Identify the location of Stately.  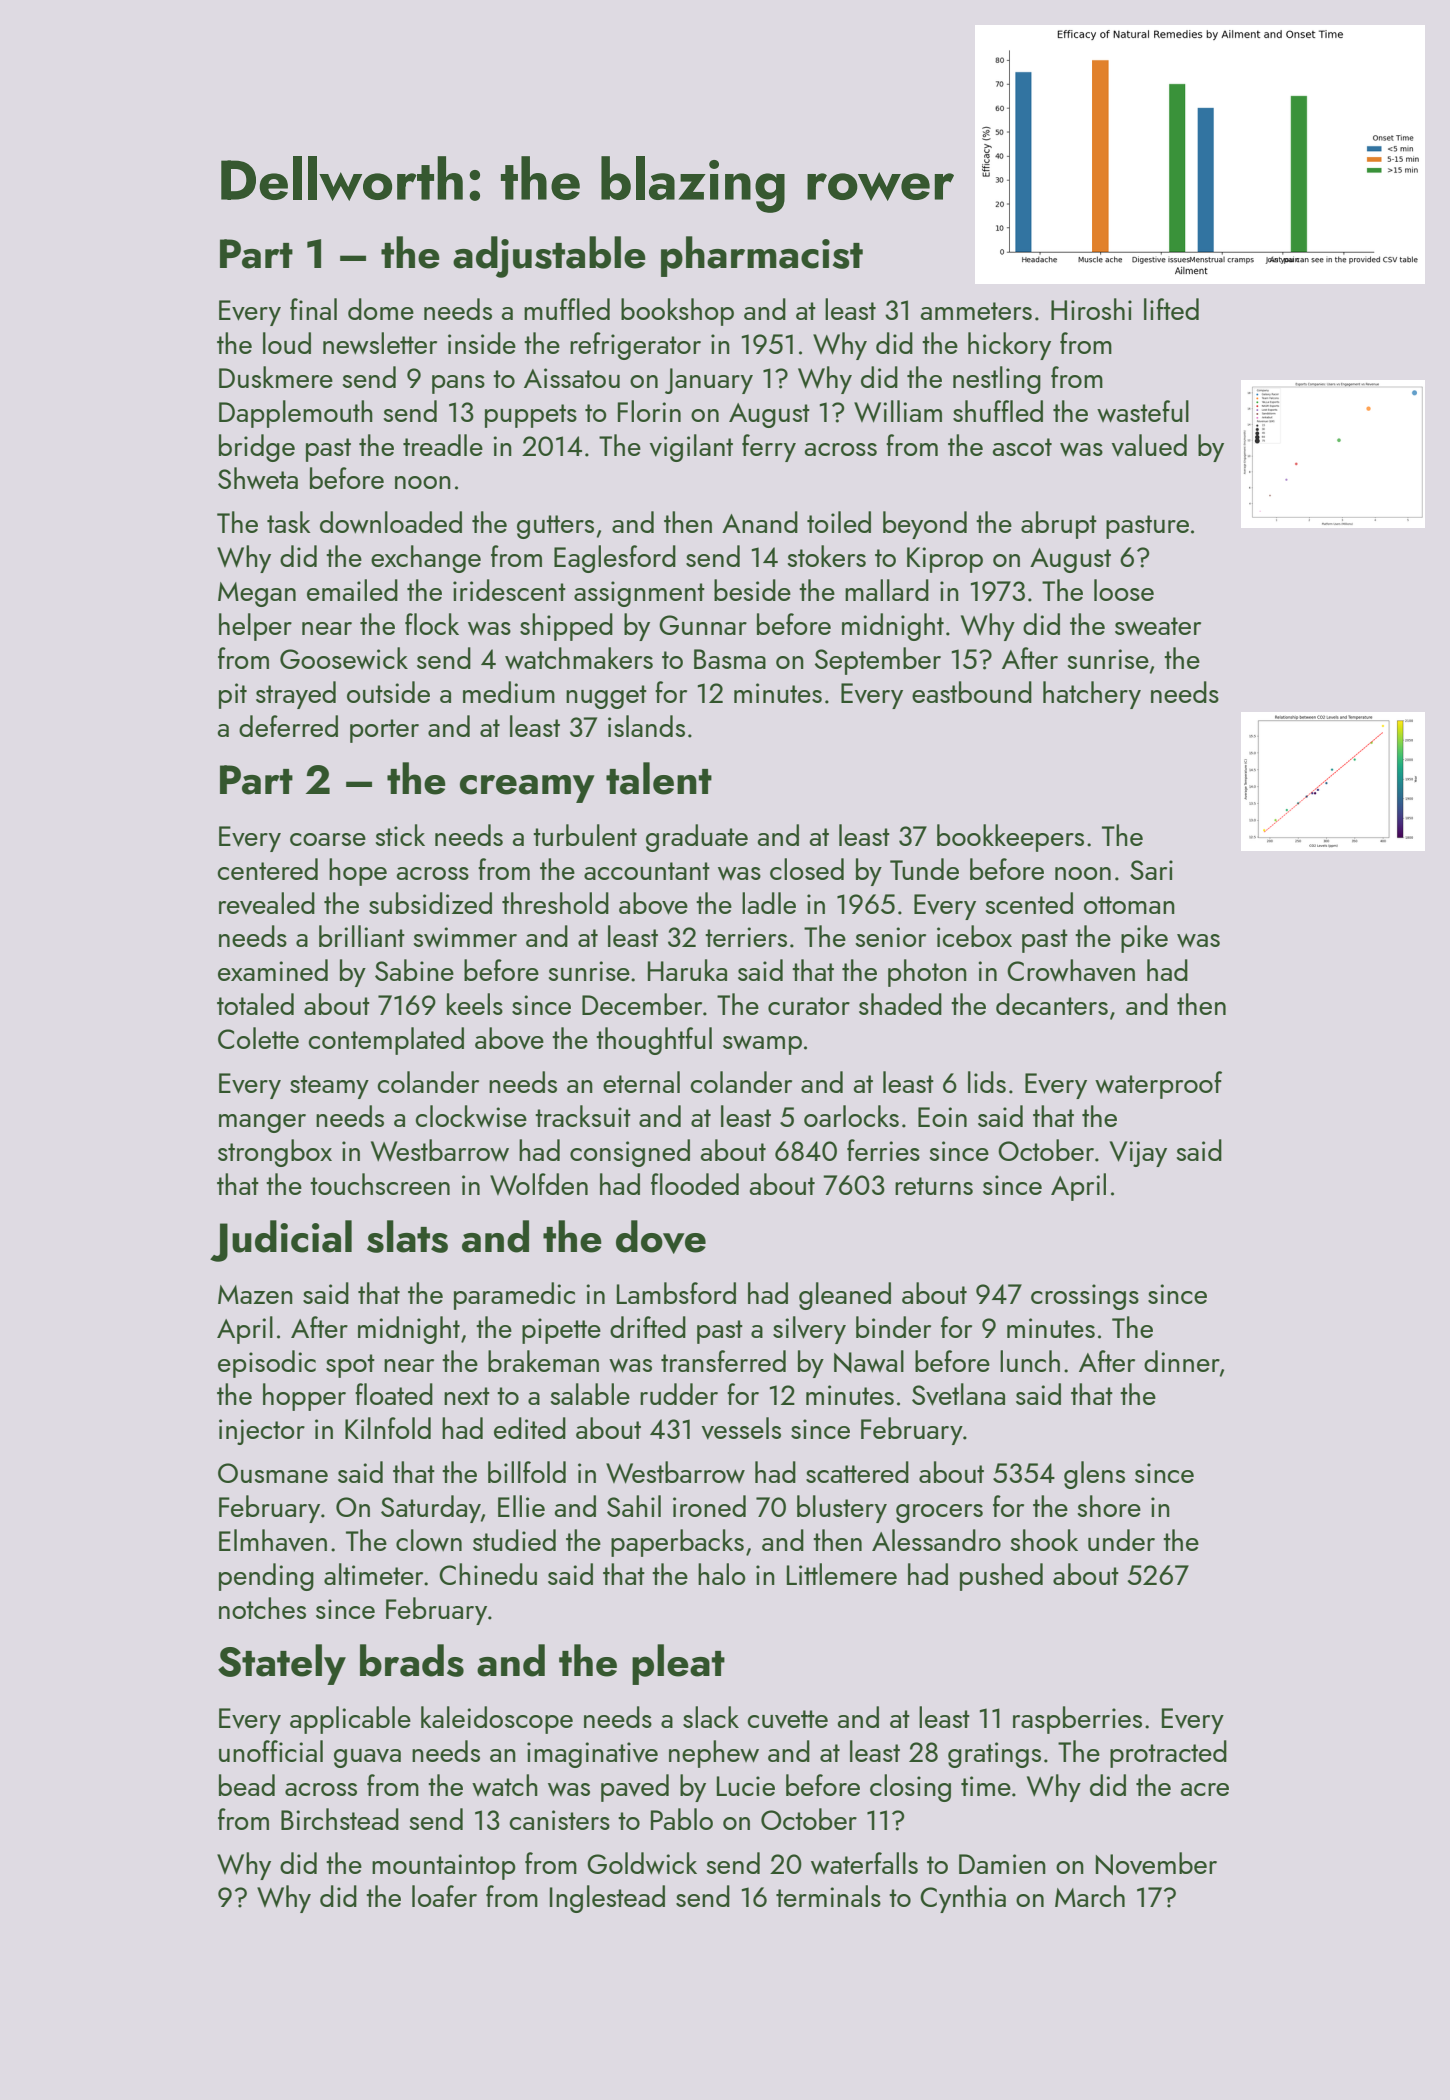
(282, 1664).
